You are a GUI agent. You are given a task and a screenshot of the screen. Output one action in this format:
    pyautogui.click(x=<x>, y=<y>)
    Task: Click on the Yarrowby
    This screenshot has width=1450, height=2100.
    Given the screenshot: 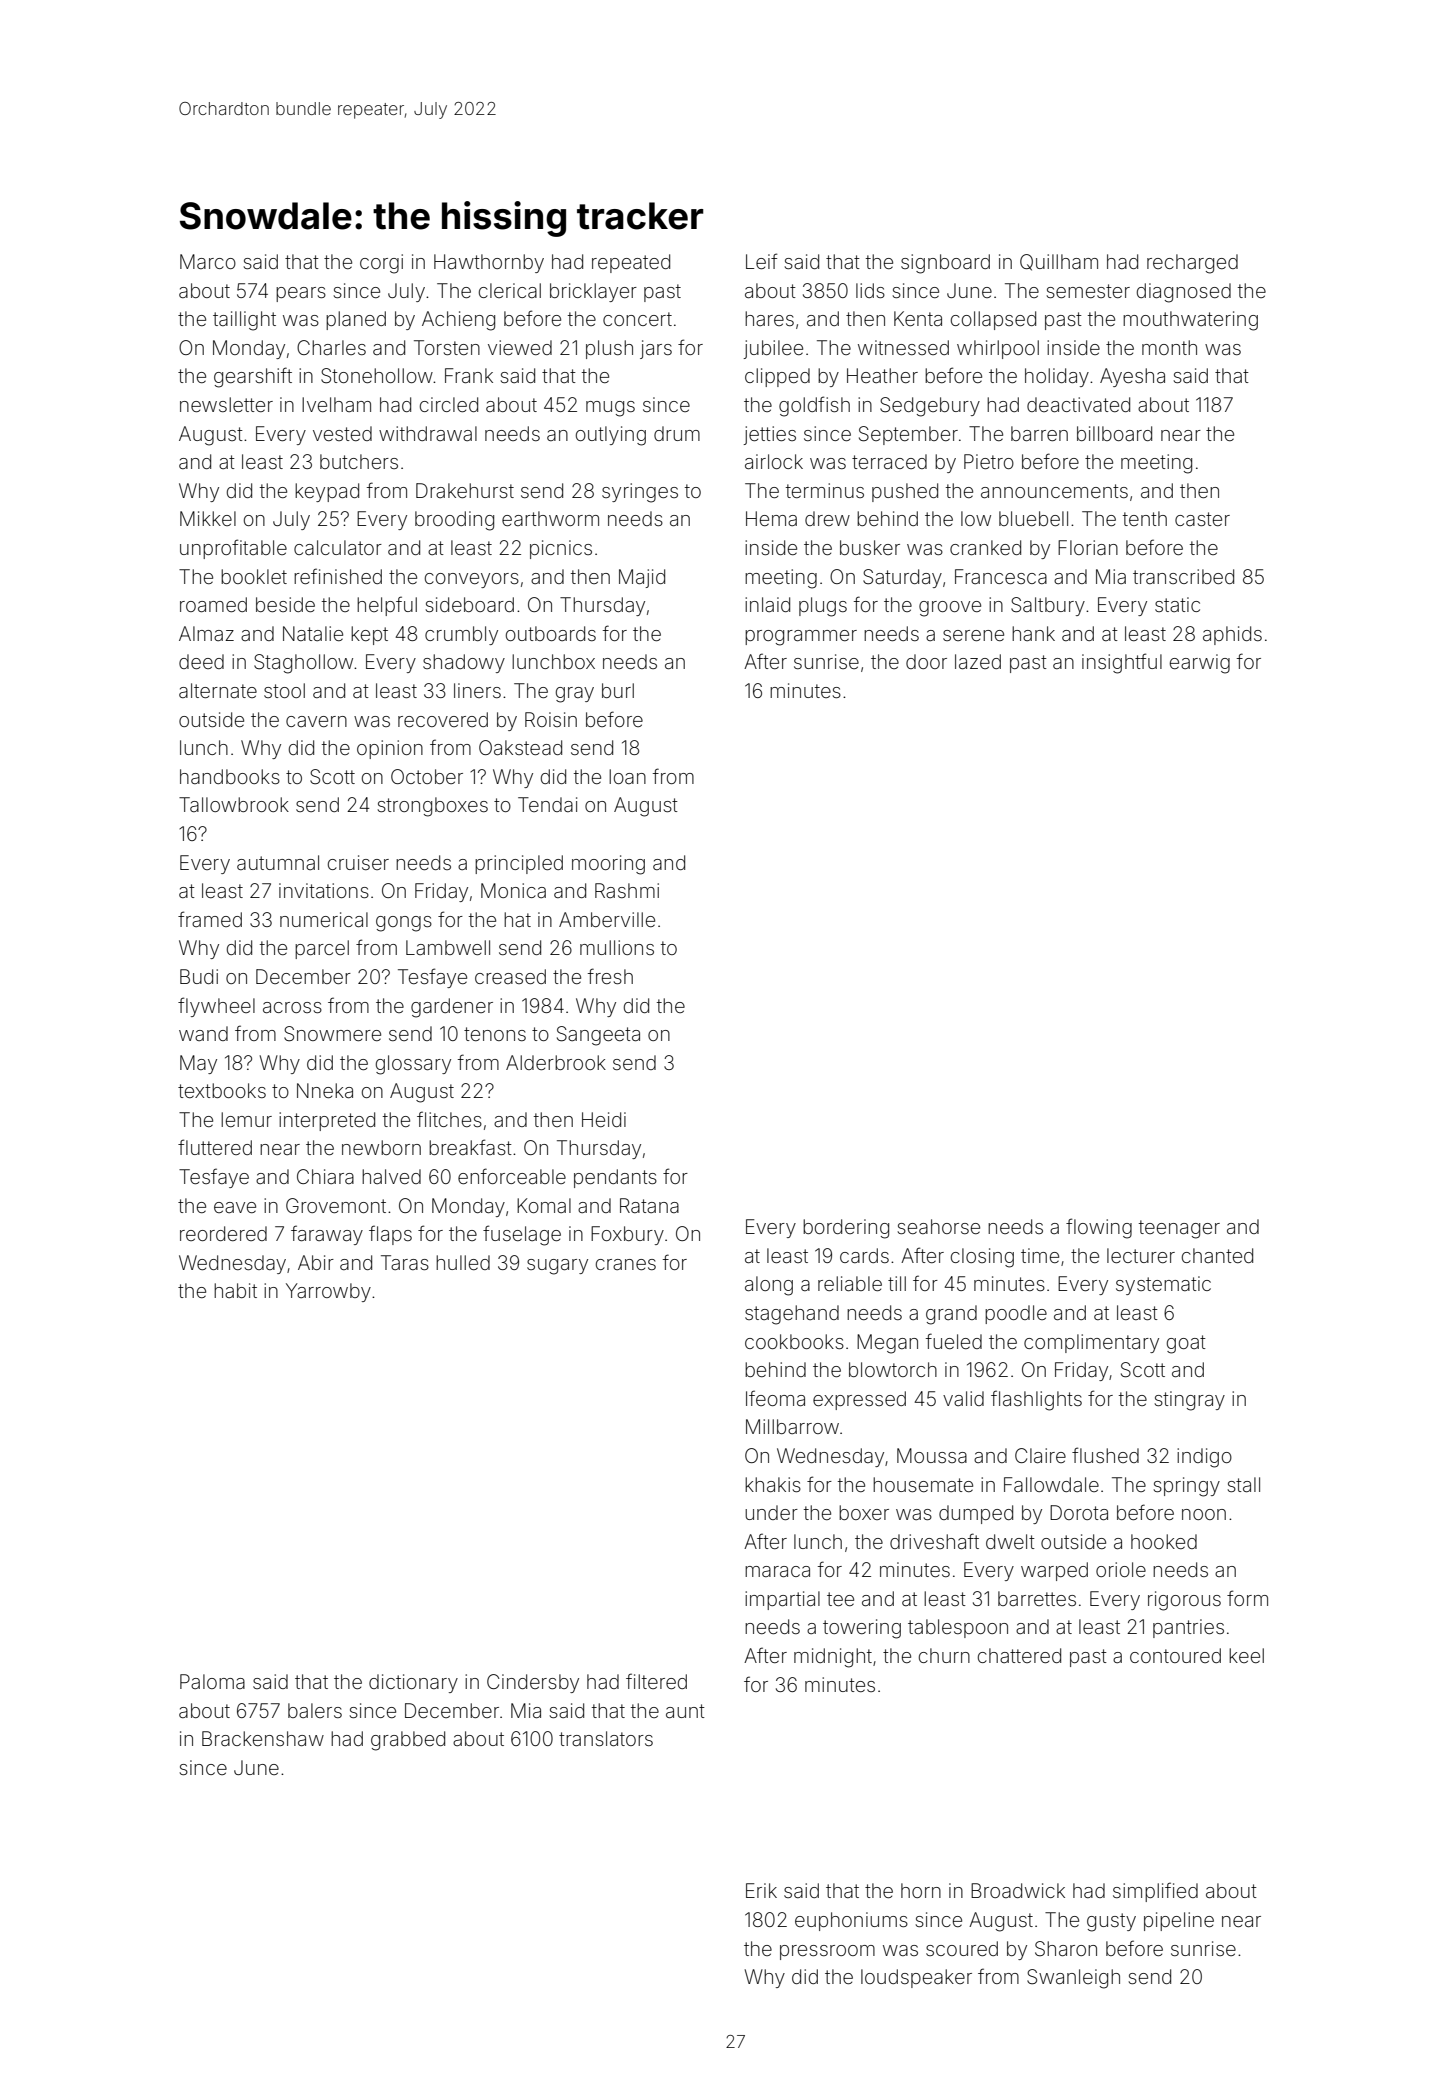 What is the action you would take?
    pyautogui.click(x=328, y=1292)
